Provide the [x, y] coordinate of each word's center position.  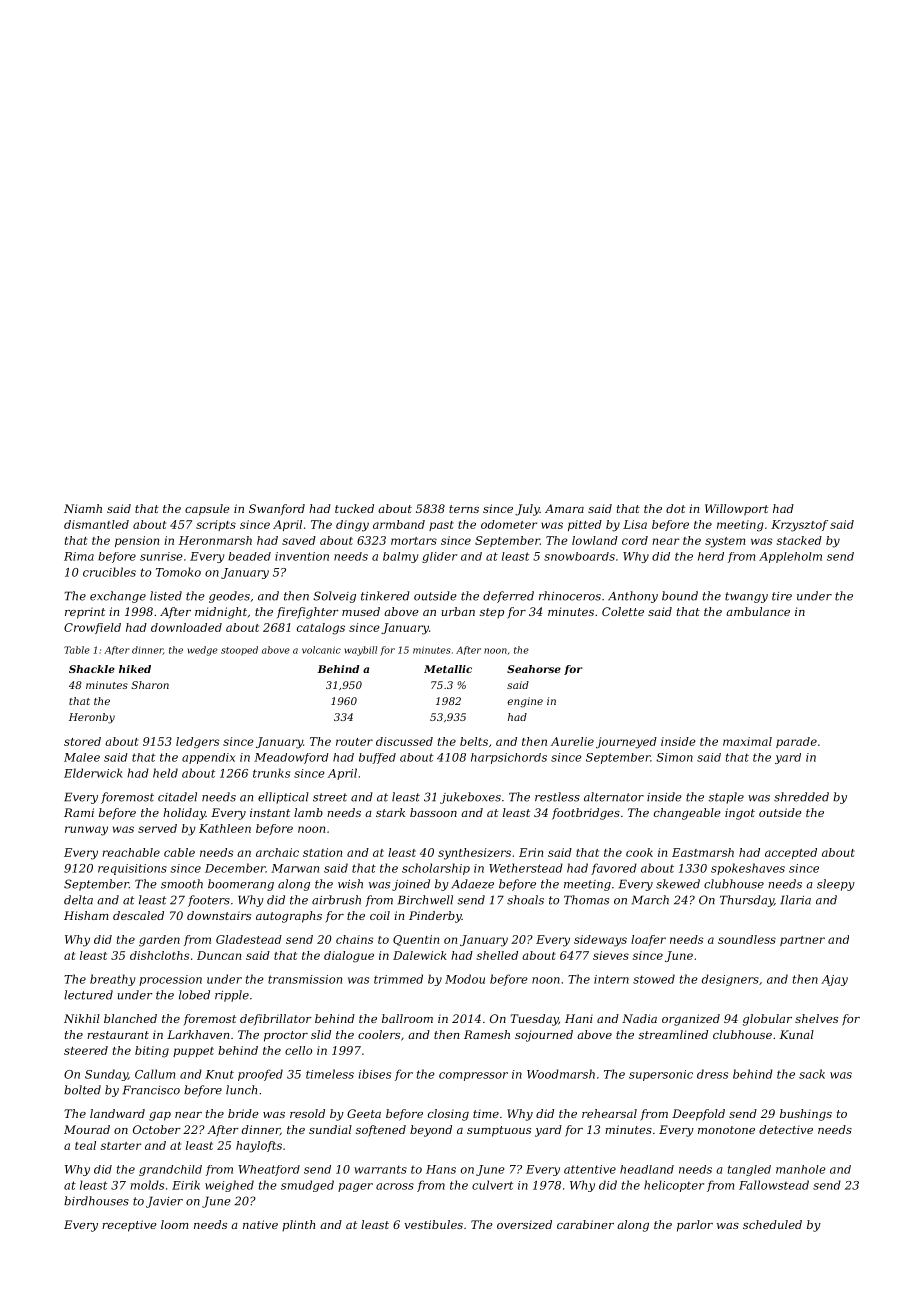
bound [680, 596]
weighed [229, 1186]
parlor [695, 1226]
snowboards [579, 556]
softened [381, 1131]
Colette [623, 611]
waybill [360, 651]
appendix [208, 758]
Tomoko [178, 572]
